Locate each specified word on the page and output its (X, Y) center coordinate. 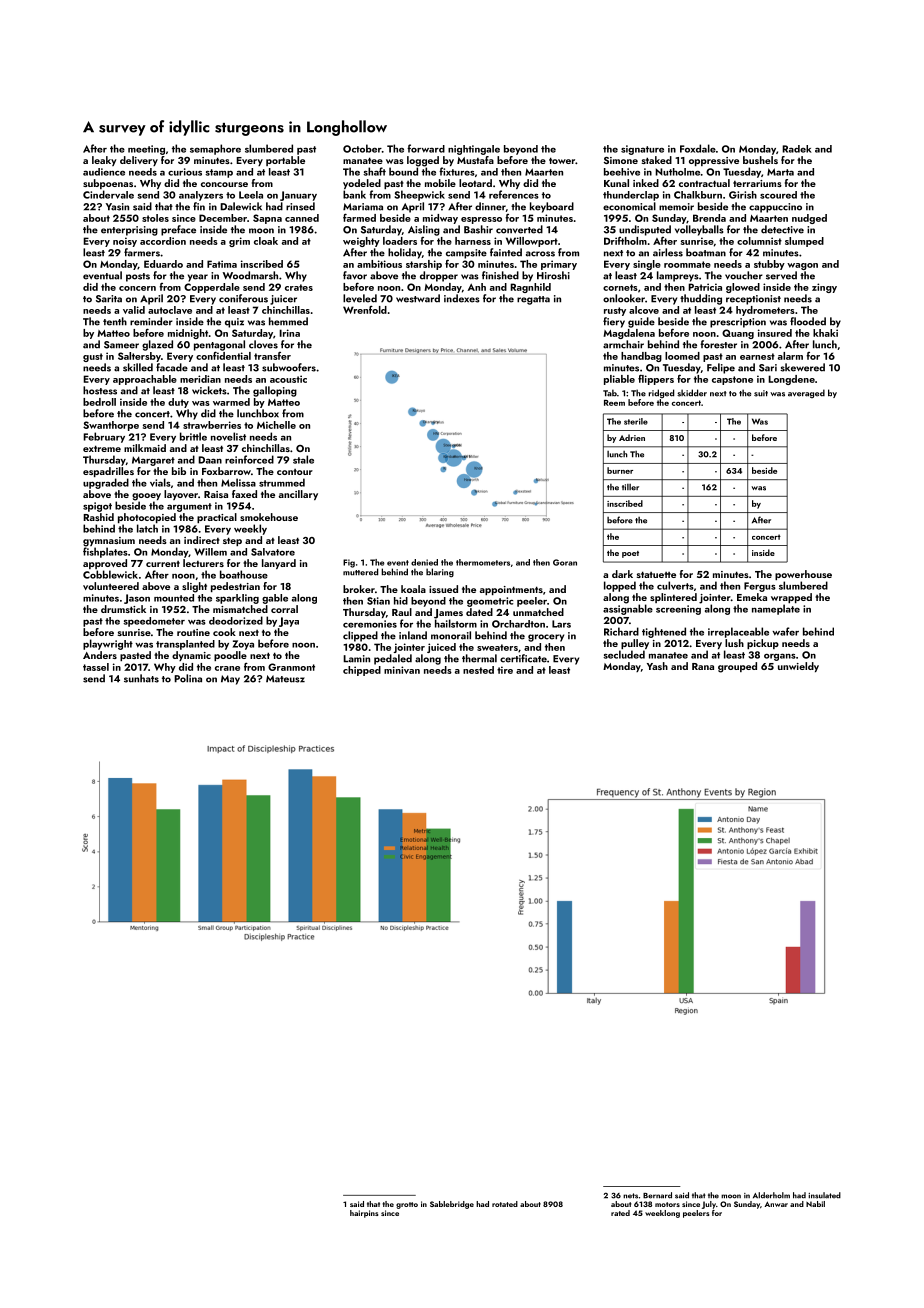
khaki (825, 333)
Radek (797, 149)
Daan (210, 460)
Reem (614, 403)
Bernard (657, 1195)
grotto (407, 1205)
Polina (188, 678)
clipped (360, 636)
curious (185, 172)
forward (426, 148)
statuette (656, 574)
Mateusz (285, 679)
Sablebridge (452, 1205)
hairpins (364, 1214)
